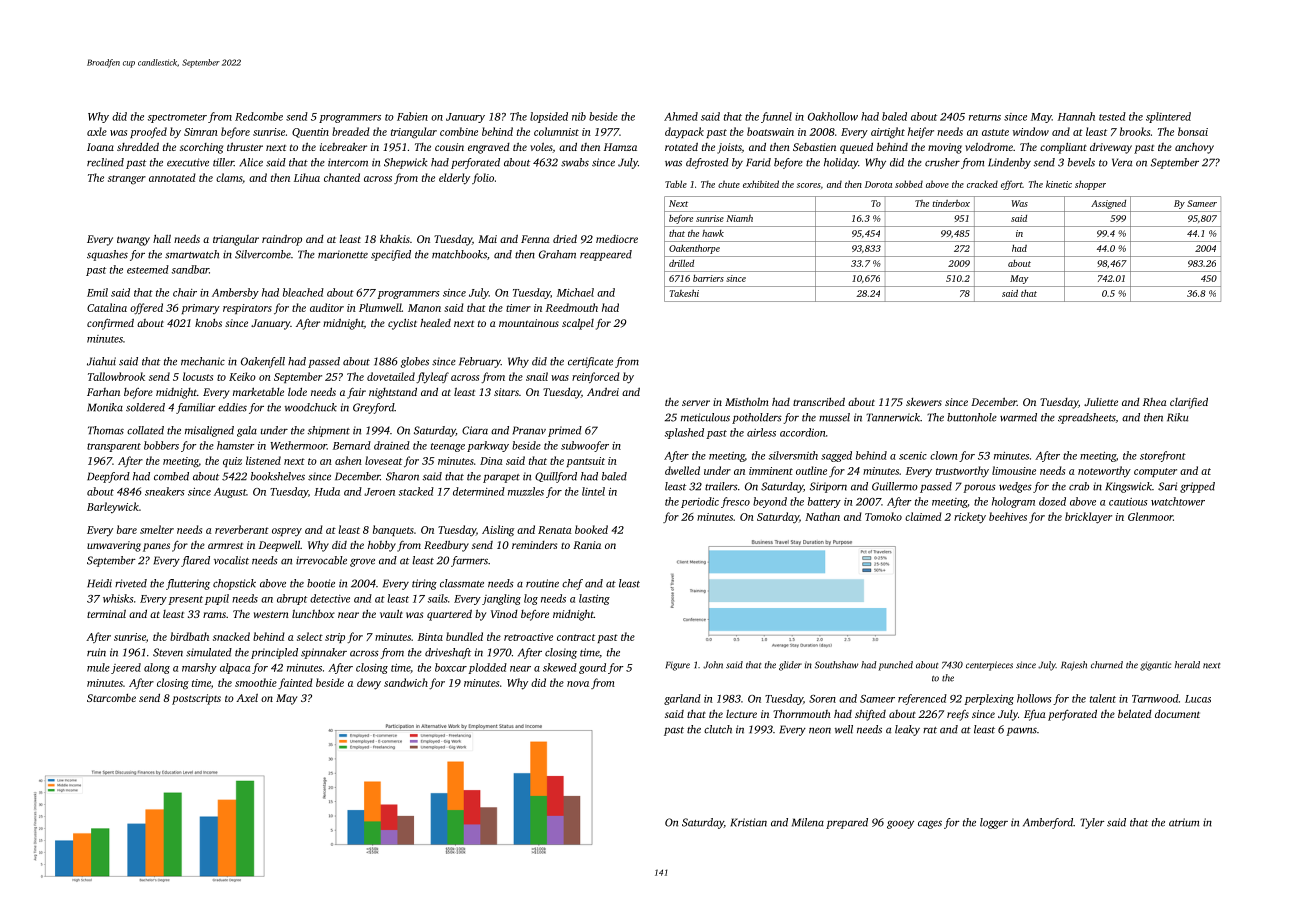  I want to click on postscripts, so click(196, 699).
